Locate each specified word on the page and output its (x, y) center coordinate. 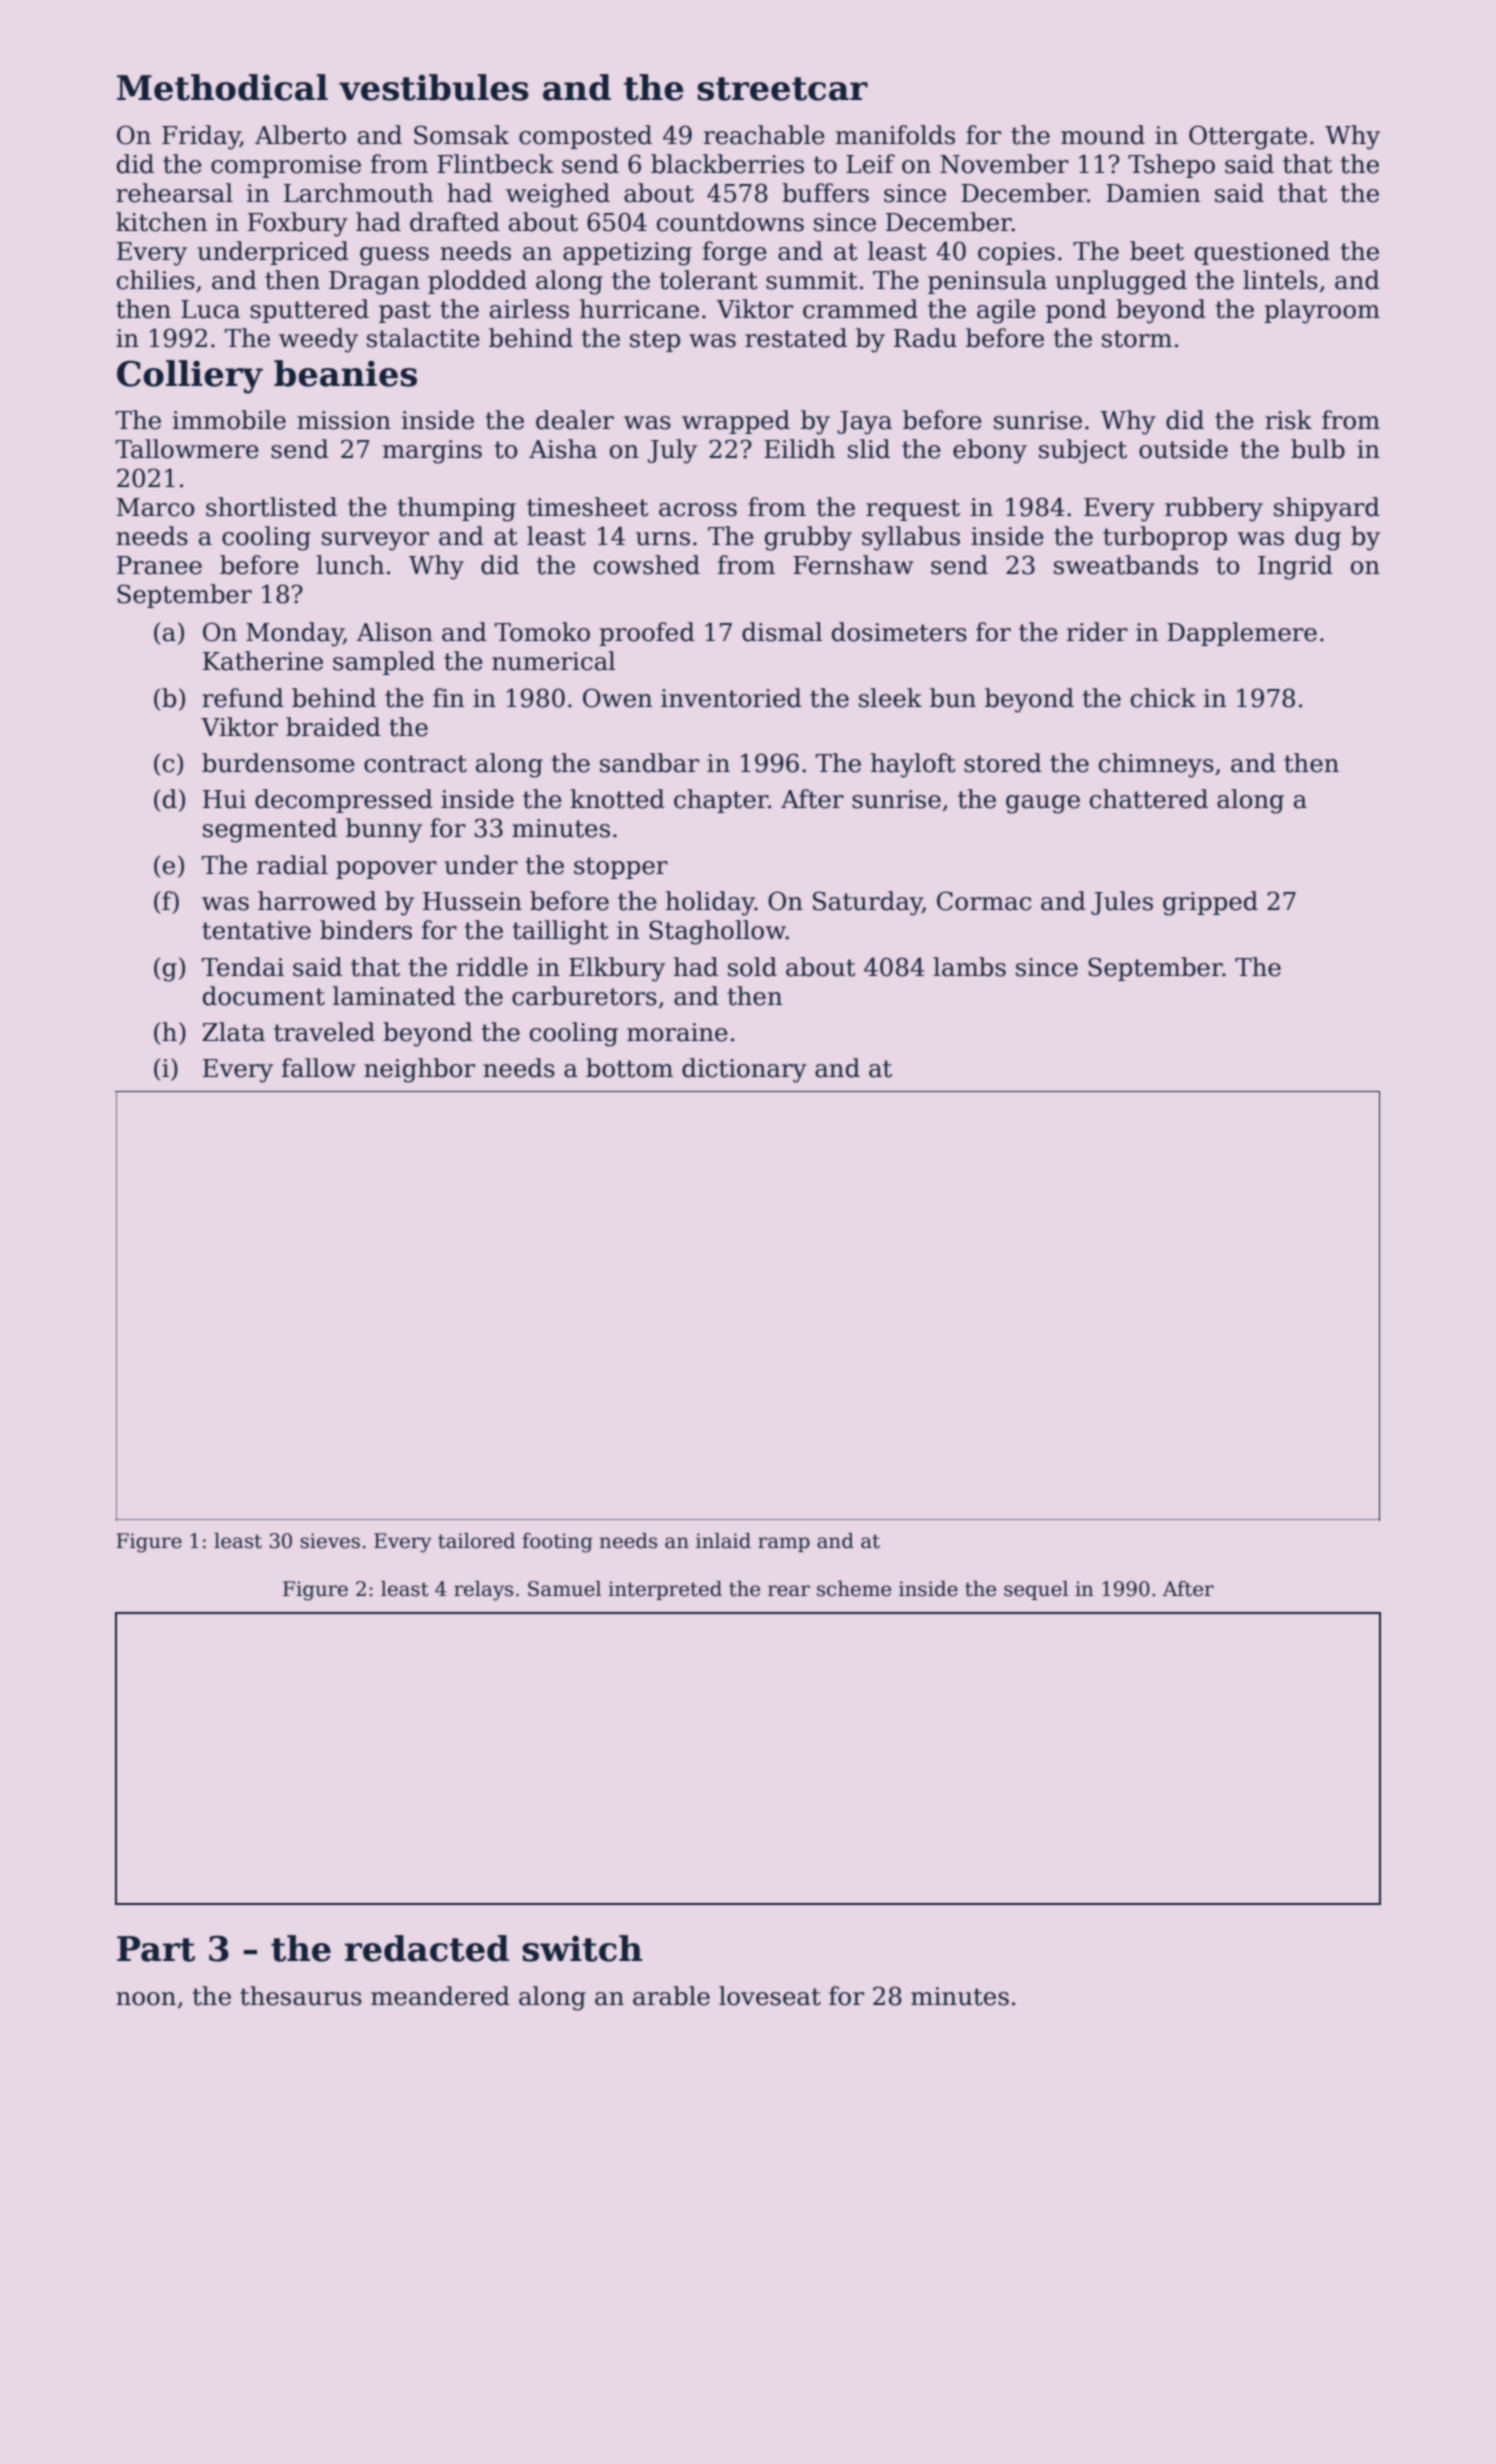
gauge (1043, 804)
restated (796, 338)
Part (156, 1949)
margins (432, 452)
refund (243, 698)
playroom (1322, 311)
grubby (808, 538)
